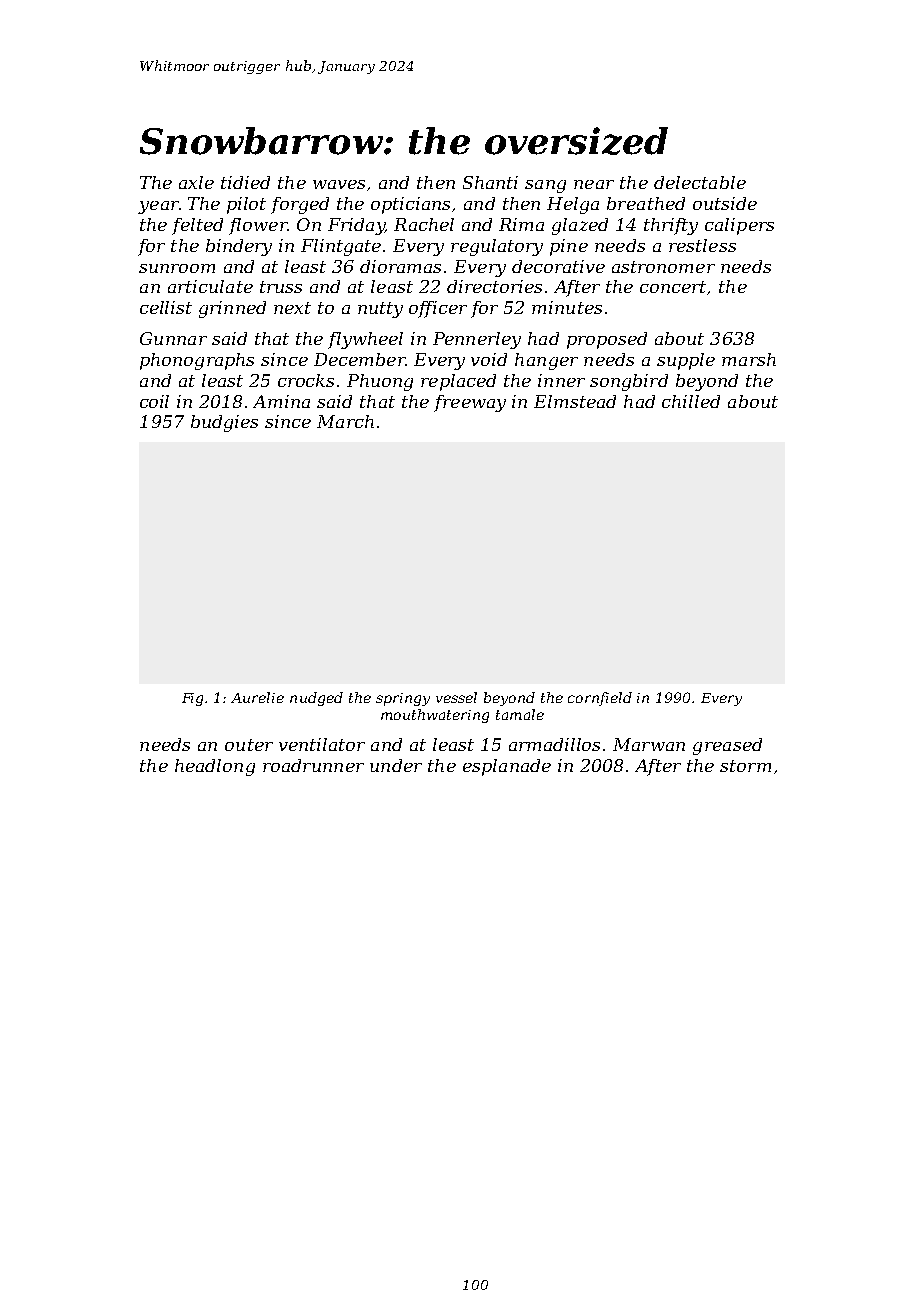 This screenshot has width=924, height=1314. What do you see at coordinates (691, 401) in the screenshot?
I see `chilled` at bounding box center [691, 401].
